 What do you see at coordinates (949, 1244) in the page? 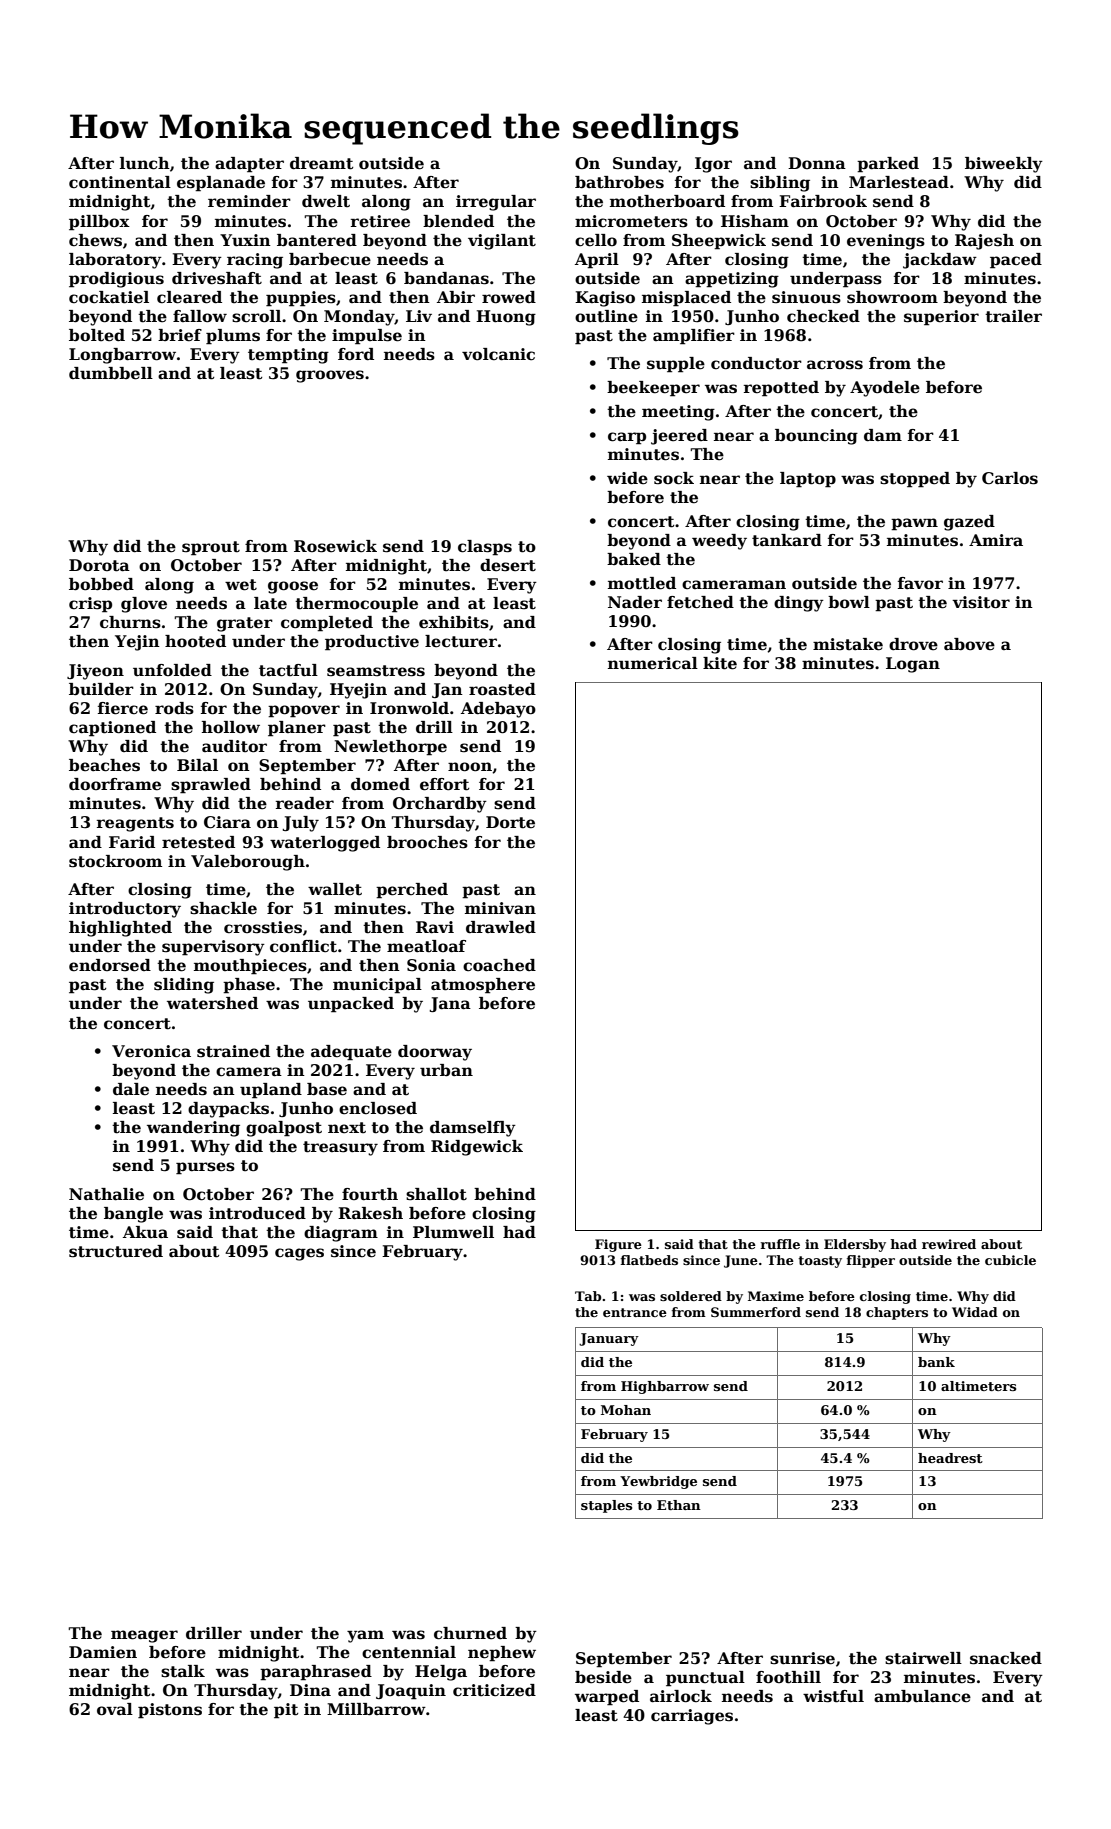
I see `rewired` at bounding box center [949, 1244].
